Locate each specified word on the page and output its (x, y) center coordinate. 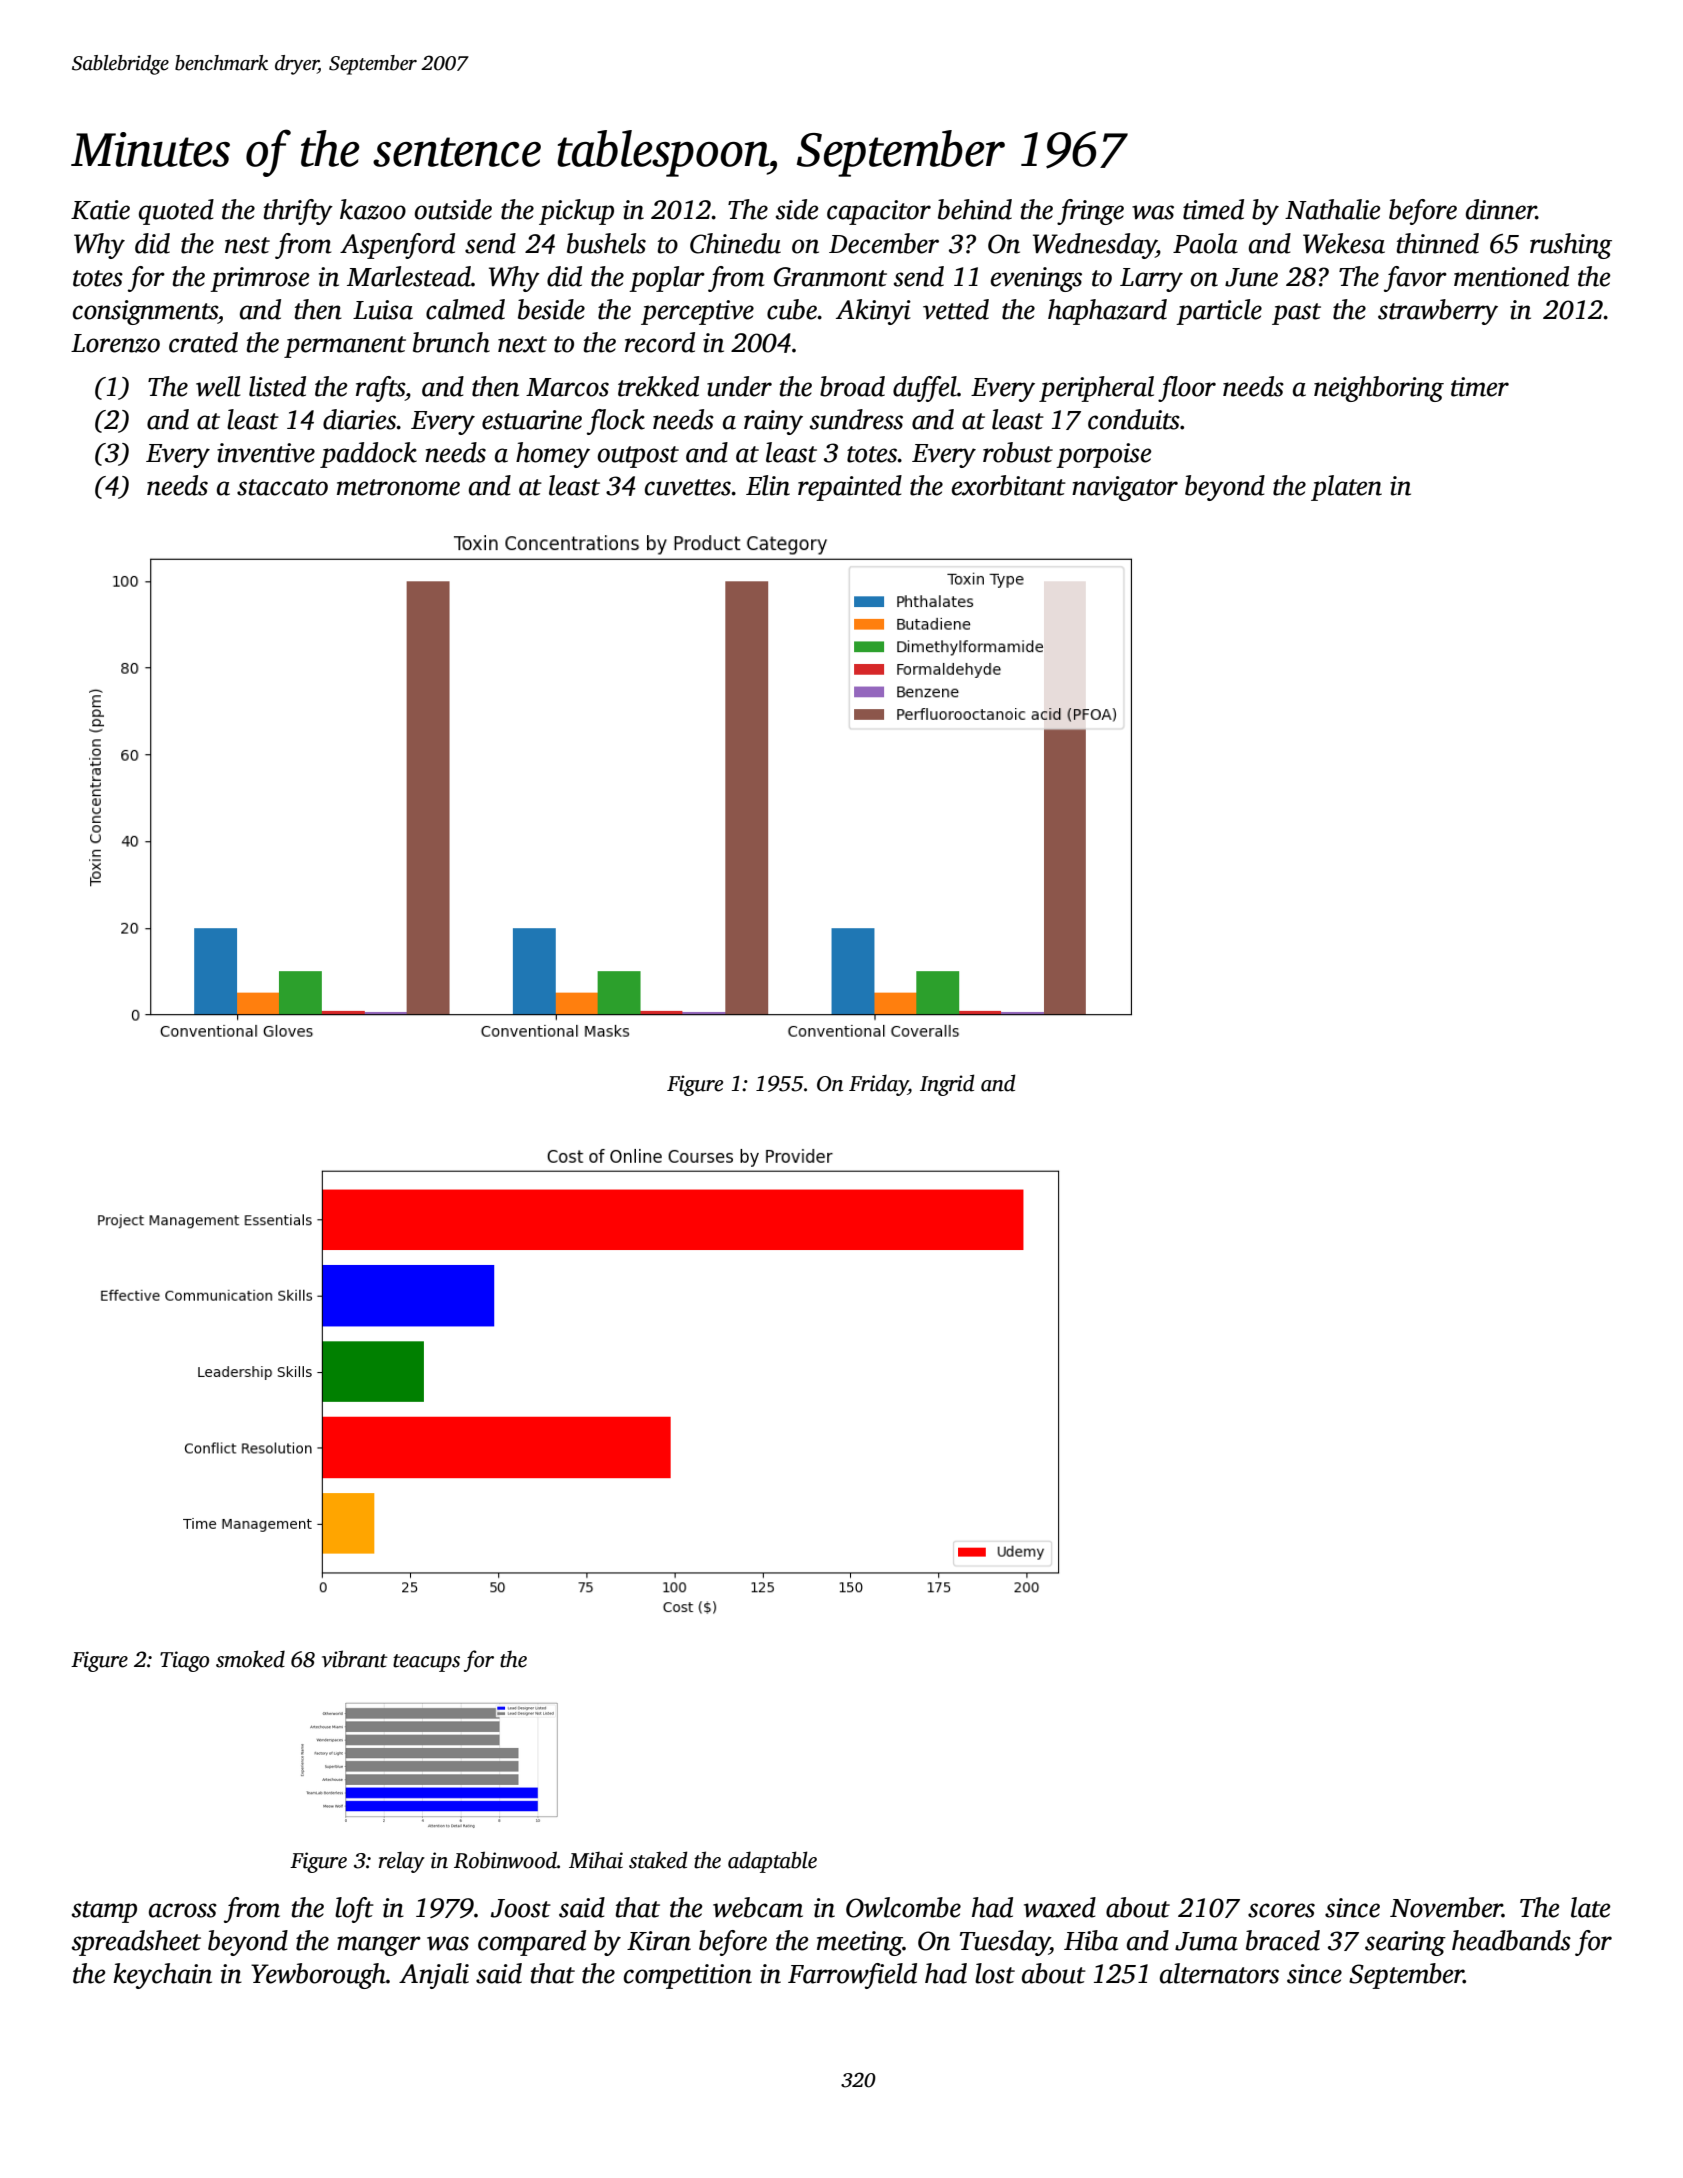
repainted (850, 488)
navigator (1125, 488)
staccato (282, 487)
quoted (176, 212)
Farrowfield (852, 1976)
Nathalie (1333, 209)
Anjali (434, 1976)
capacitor (879, 212)
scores (1281, 1910)
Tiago (184, 1661)
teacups (426, 1663)
